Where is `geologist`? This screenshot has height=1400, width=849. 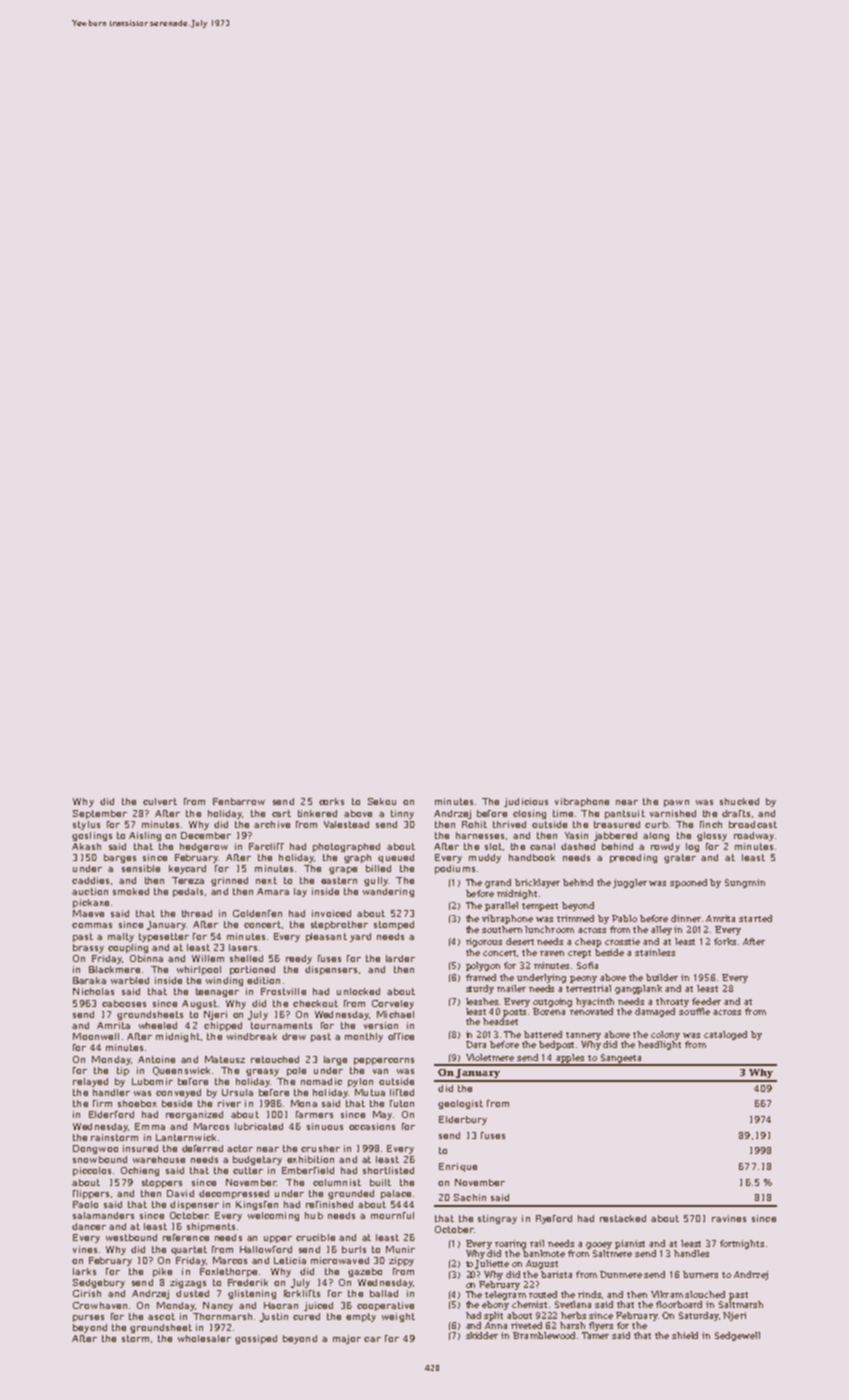 geologist is located at coordinates (460, 1104).
